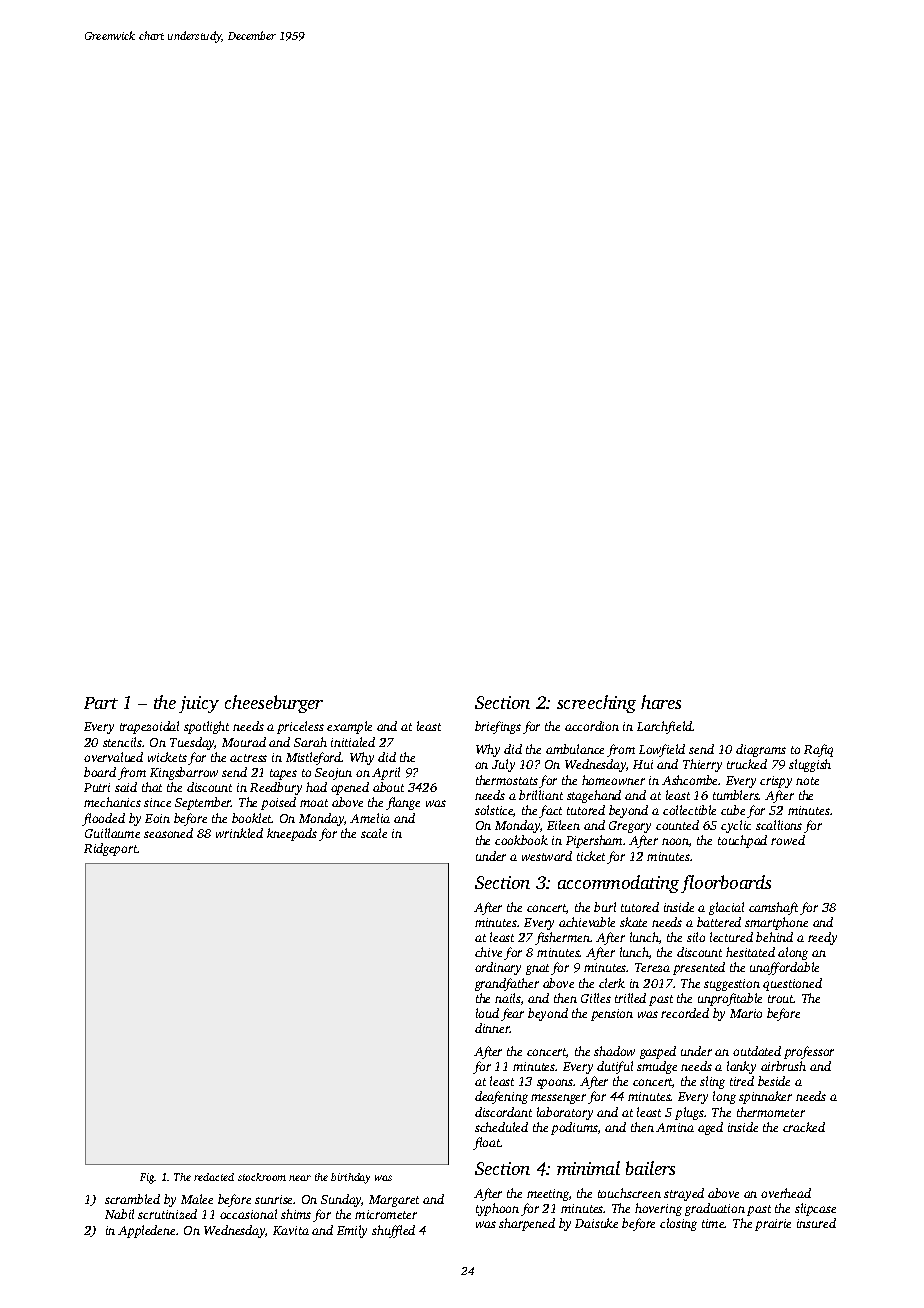 This page has width=924, height=1308. I want to click on hares, so click(661, 702).
